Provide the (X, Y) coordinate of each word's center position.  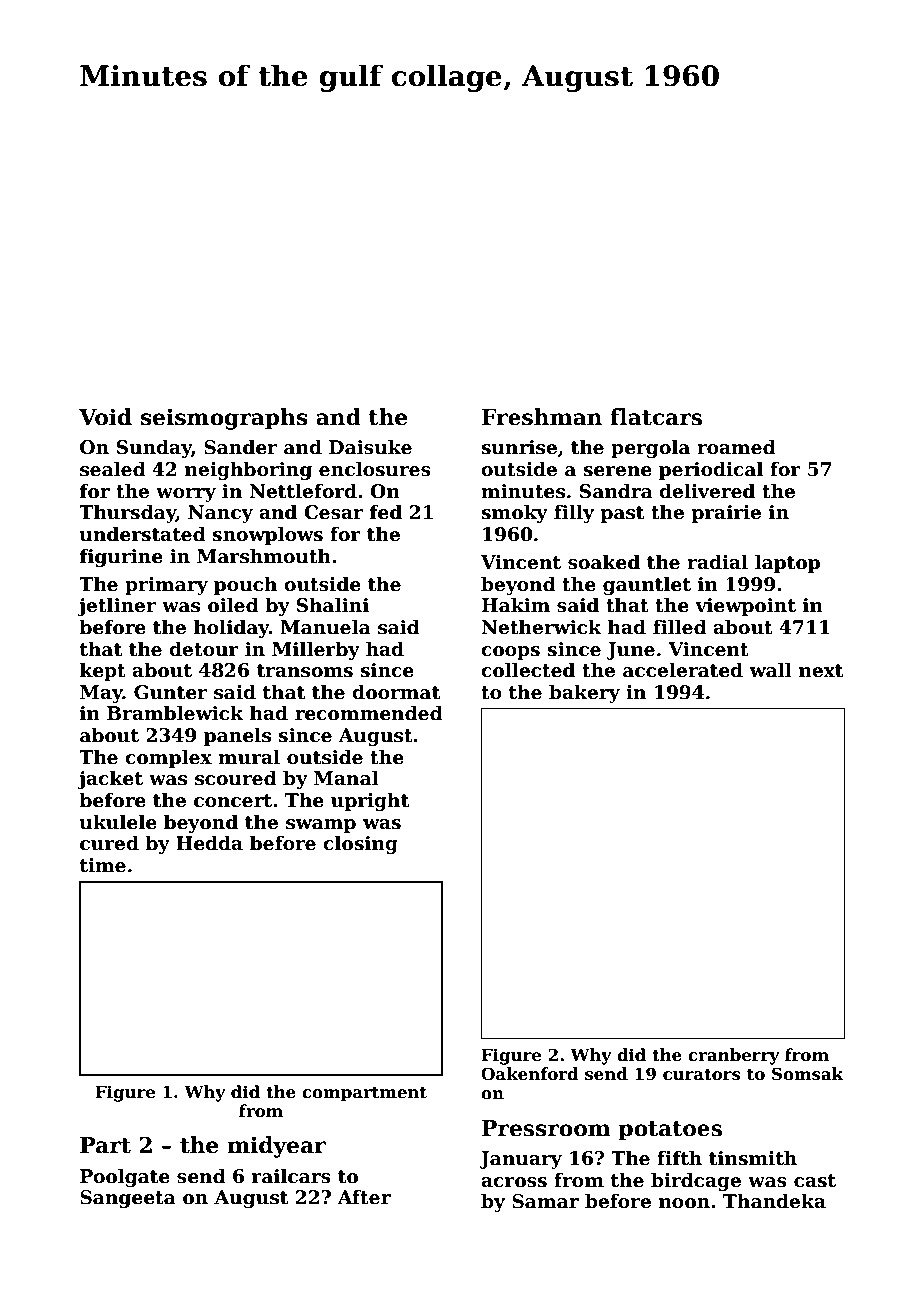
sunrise (519, 447)
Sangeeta (128, 1199)
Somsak (808, 1074)
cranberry (733, 1056)
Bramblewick (175, 713)
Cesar (333, 512)
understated (143, 534)
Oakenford (530, 1074)
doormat (396, 692)
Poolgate (125, 1177)
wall (770, 670)
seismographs (224, 419)
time (103, 865)
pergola (650, 448)
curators (702, 1075)
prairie (726, 514)
